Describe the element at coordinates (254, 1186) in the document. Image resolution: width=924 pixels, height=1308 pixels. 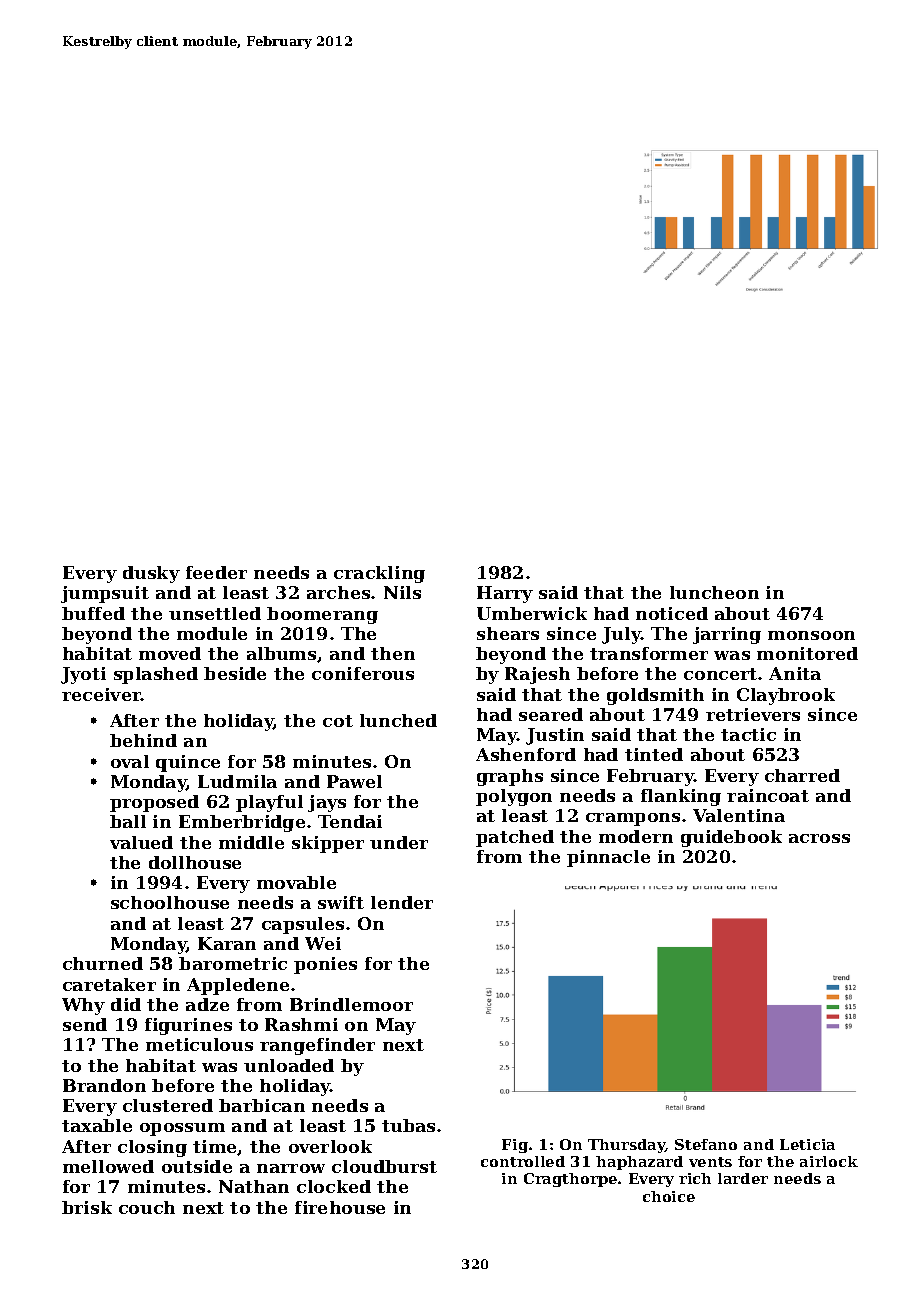
I see `Nathan` at that location.
